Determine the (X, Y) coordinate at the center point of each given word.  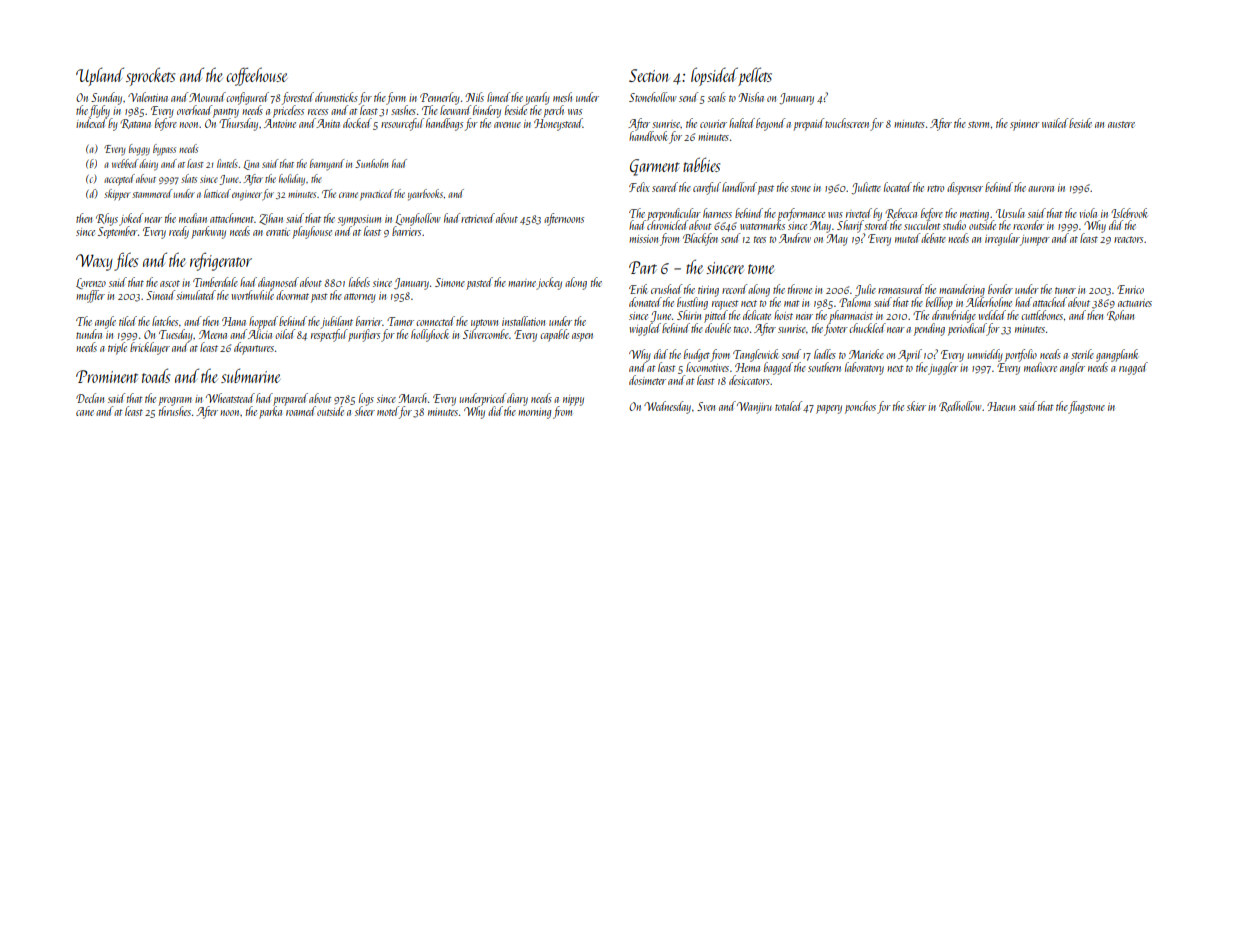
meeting (974, 215)
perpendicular (674, 214)
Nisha (751, 97)
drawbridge (954, 316)
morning (534, 413)
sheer (365, 410)
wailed (1055, 123)
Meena (213, 334)
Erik (638, 289)
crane (348, 195)
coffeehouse (256, 76)
